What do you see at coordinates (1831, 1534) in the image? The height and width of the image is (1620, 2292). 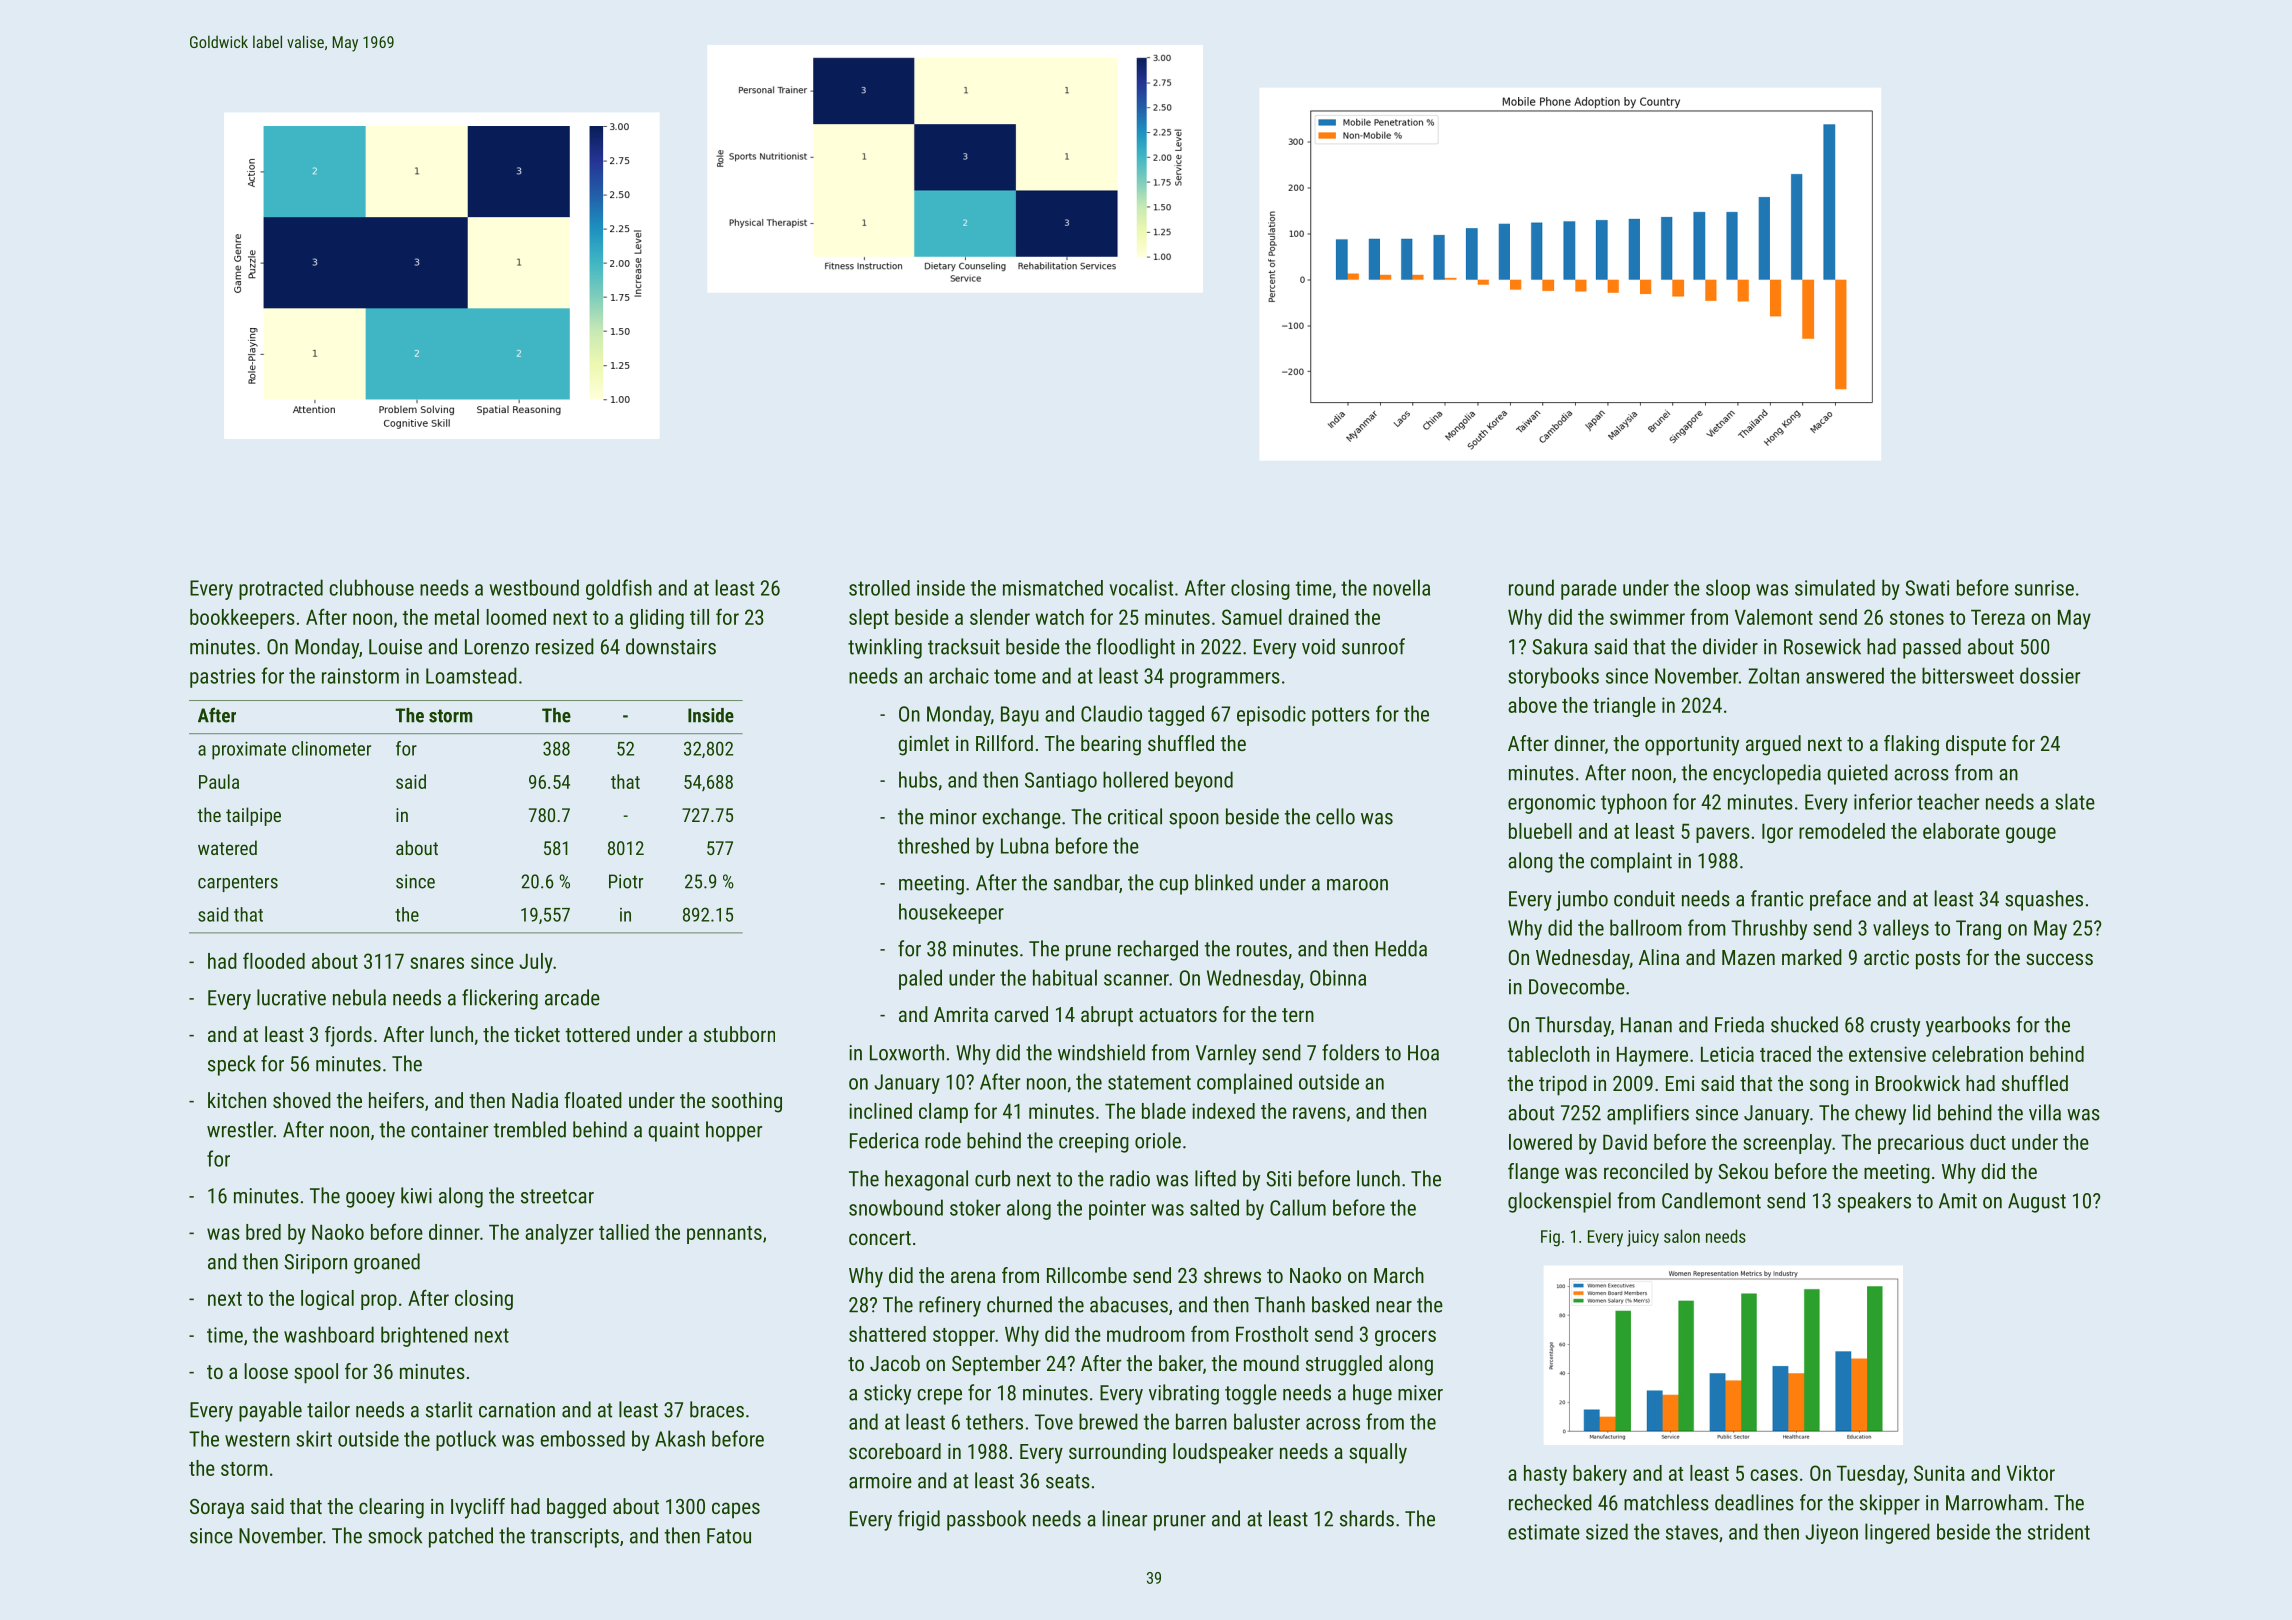 I see `Jiyeon` at bounding box center [1831, 1534].
